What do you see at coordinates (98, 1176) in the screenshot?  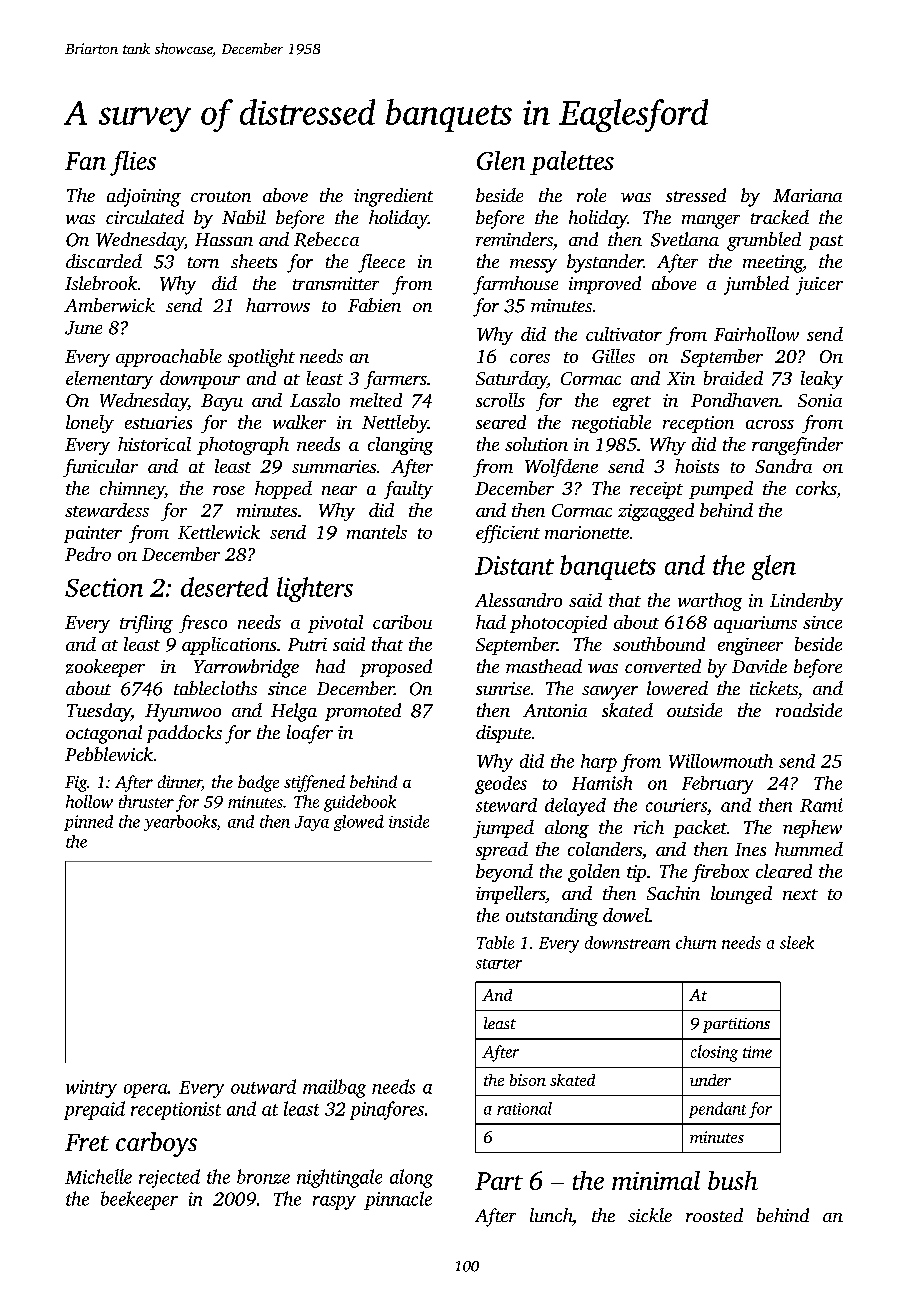 I see `Michelle` at bounding box center [98, 1176].
